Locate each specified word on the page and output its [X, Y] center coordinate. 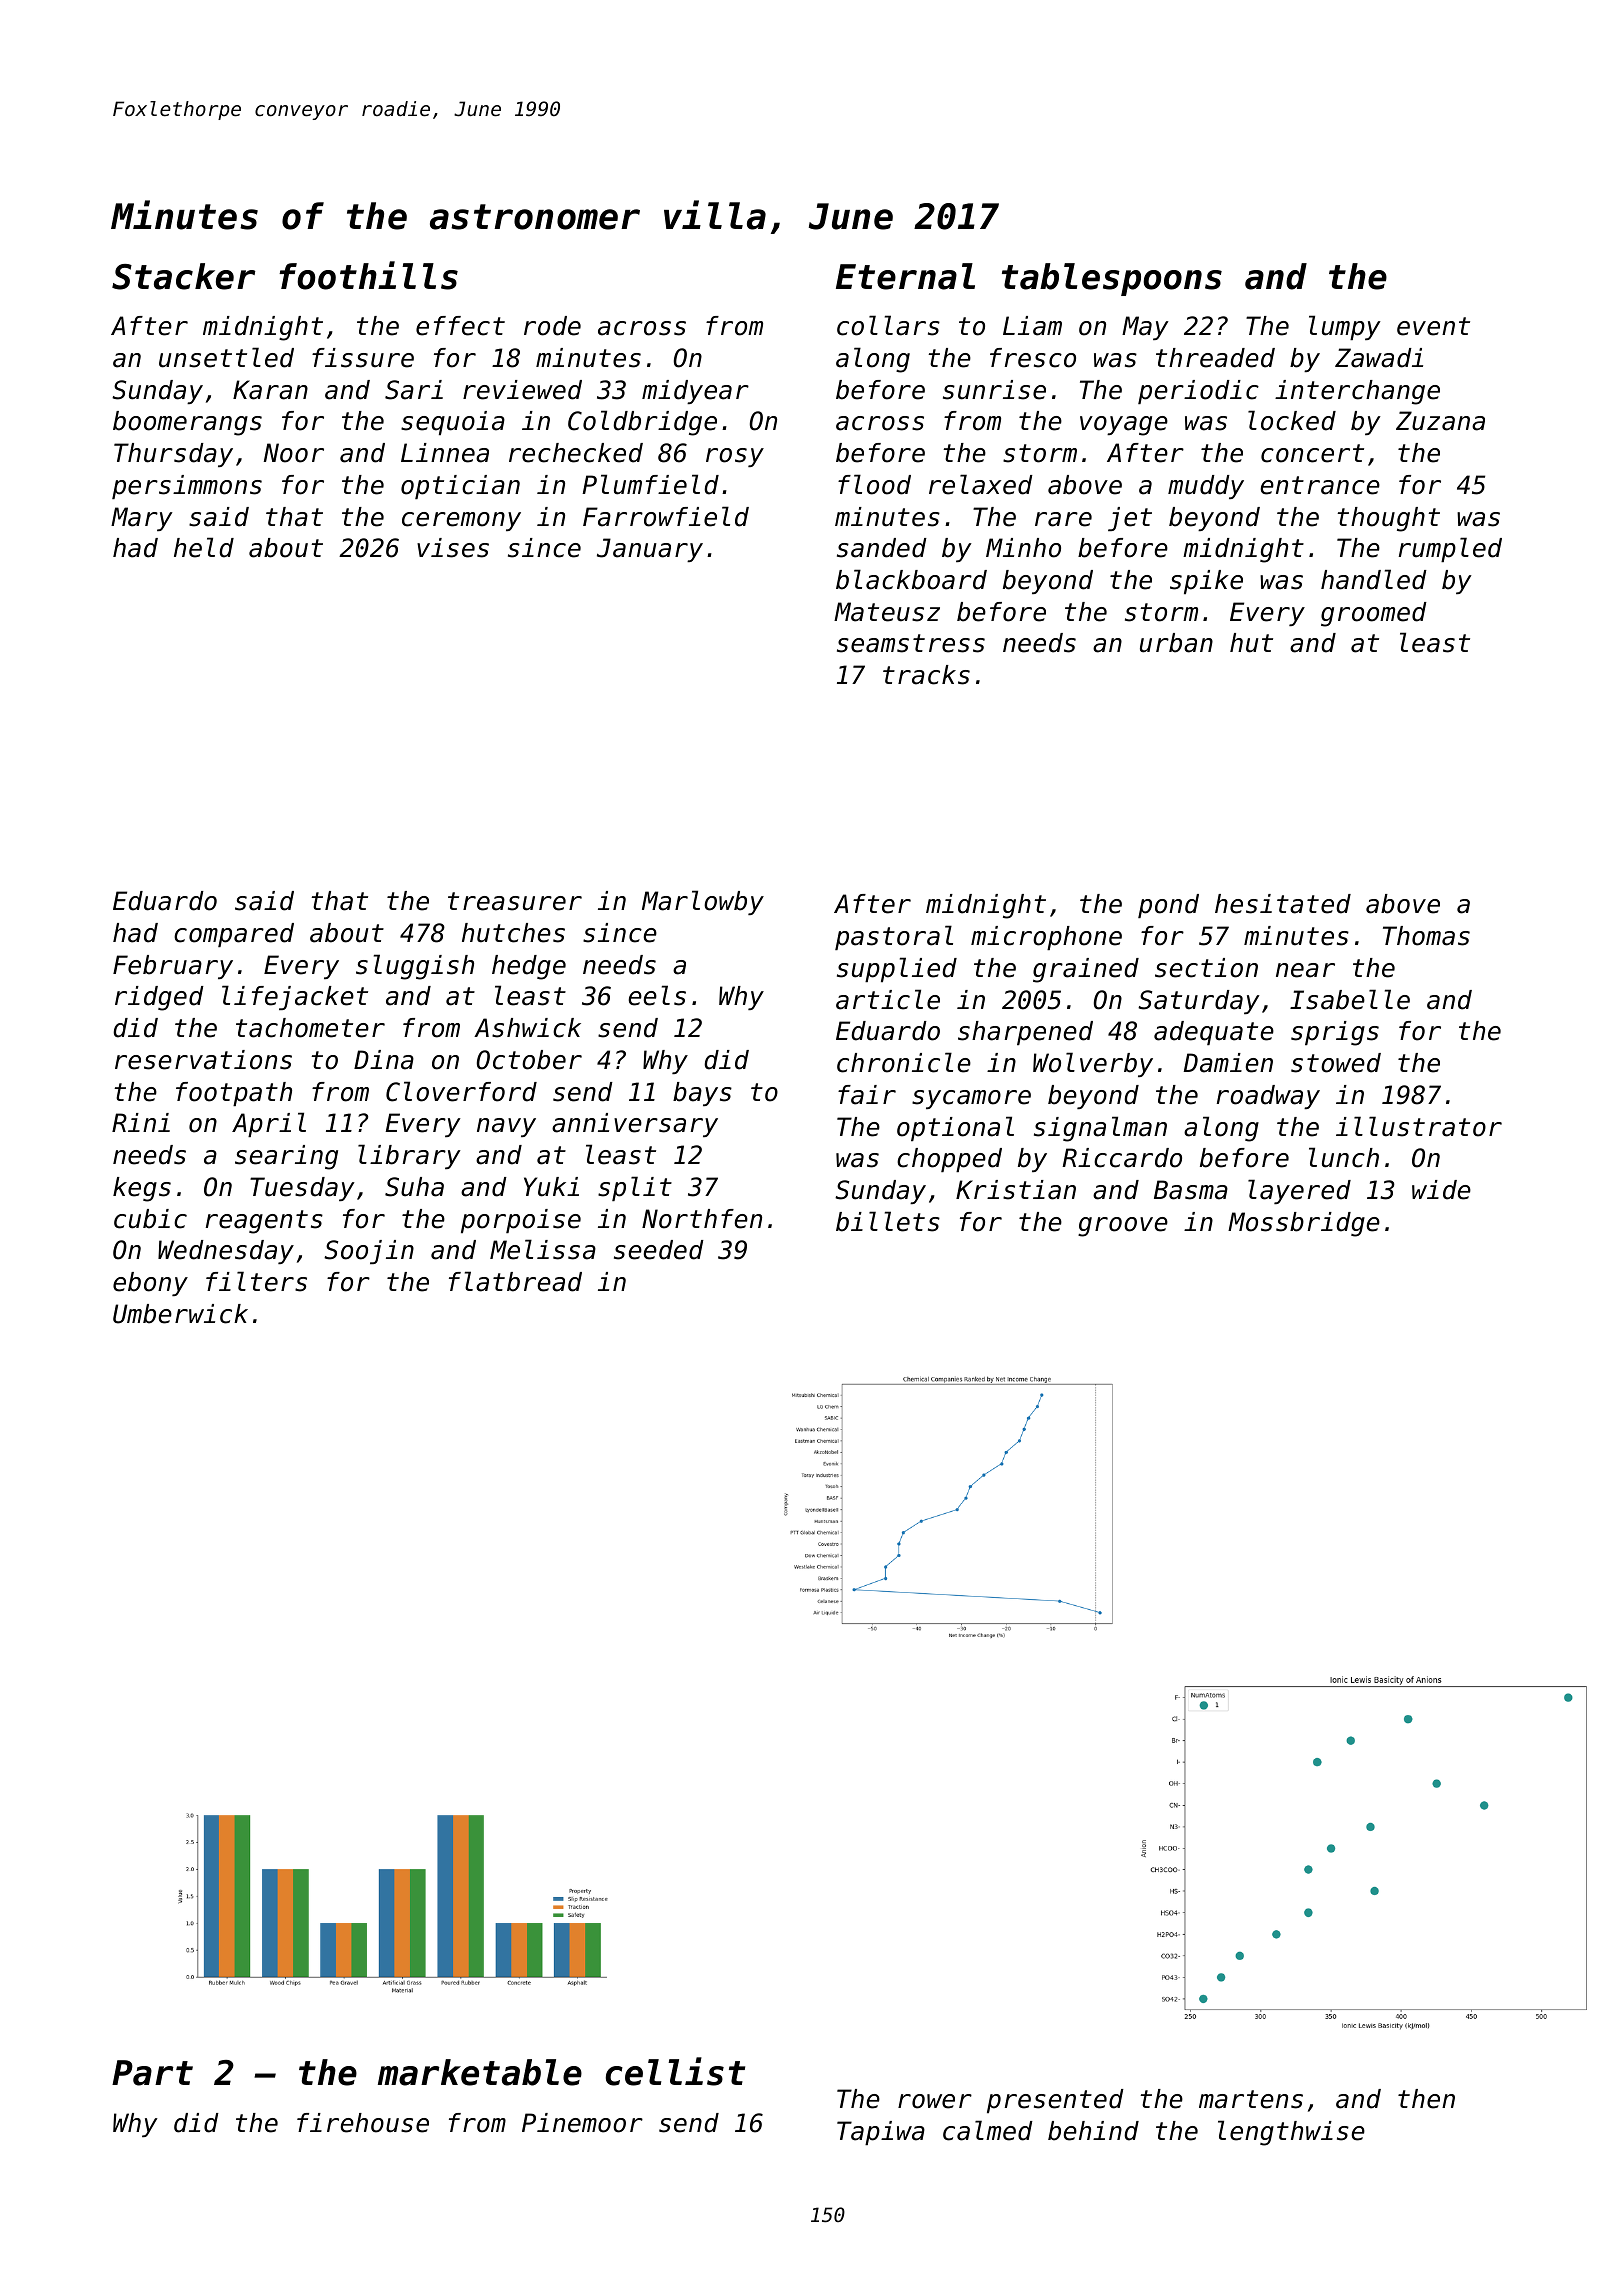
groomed [1374, 614]
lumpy [1345, 327]
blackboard [911, 579]
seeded [659, 1250]
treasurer [515, 901]
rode [552, 326]
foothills [368, 275]
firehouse [363, 2123]
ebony [150, 1284]
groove [1123, 1227]
